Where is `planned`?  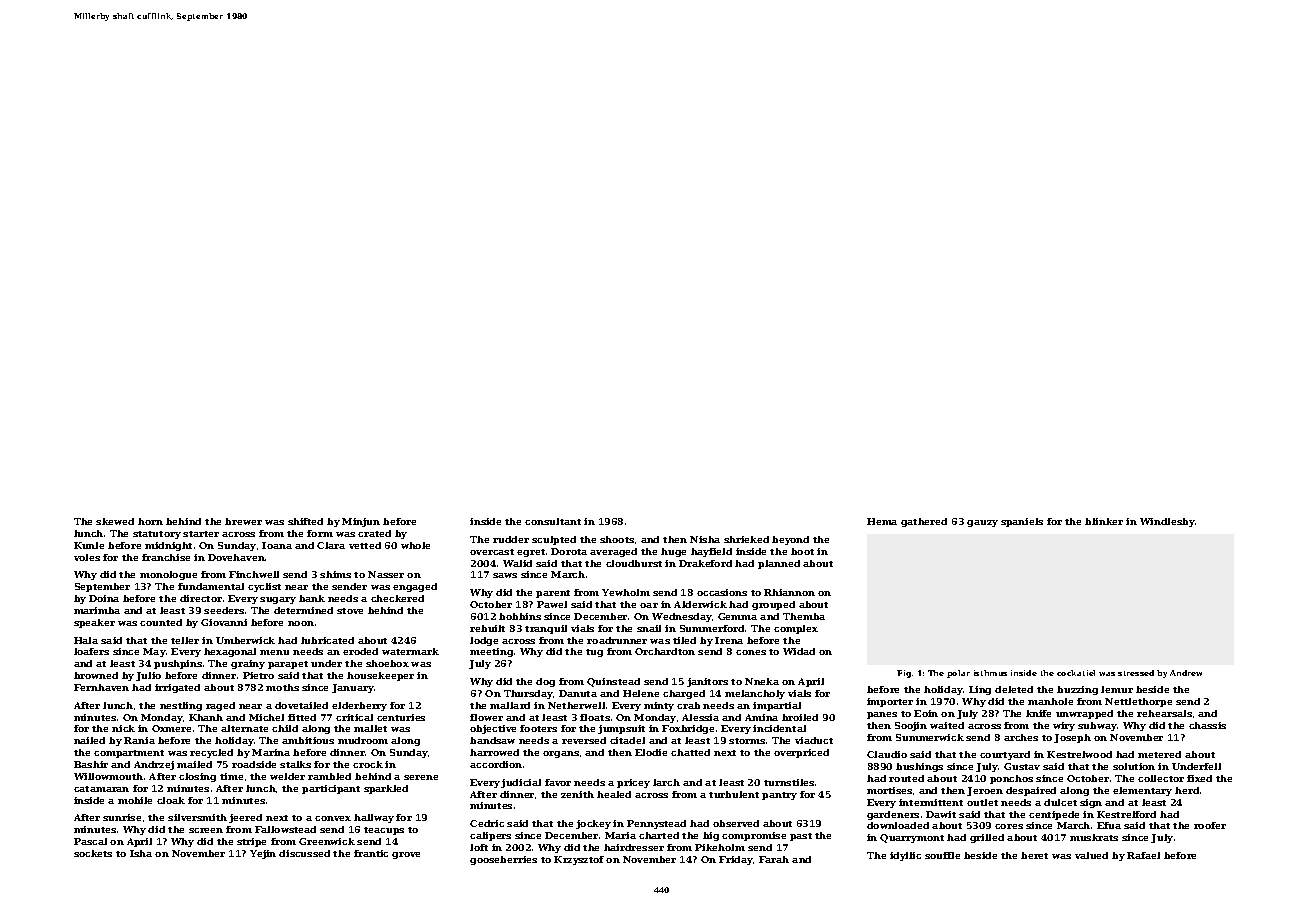
planned is located at coordinates (779, 564).
